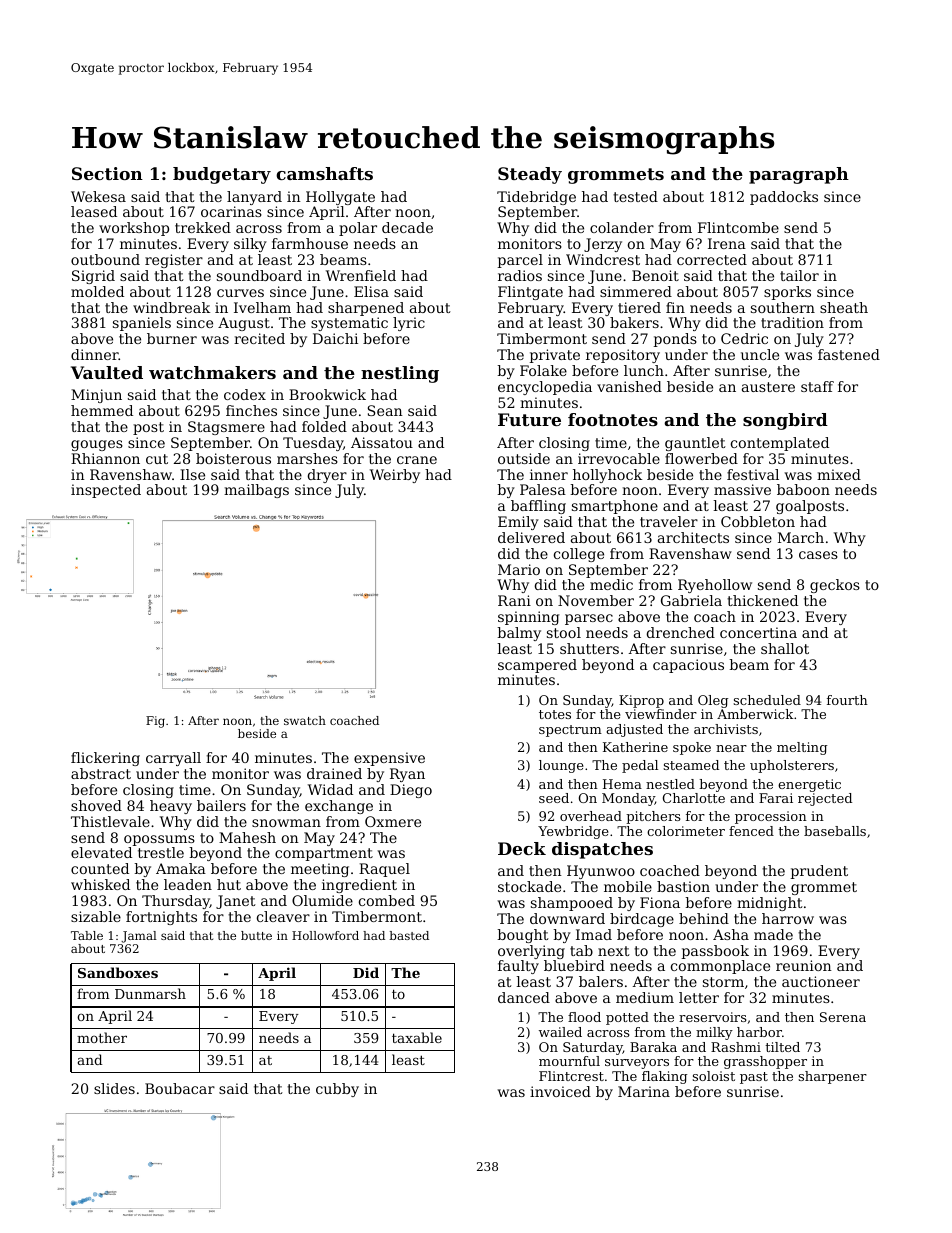 The width and height of the page is (952, 1233). I want to click on recited, so click(259, 338).
